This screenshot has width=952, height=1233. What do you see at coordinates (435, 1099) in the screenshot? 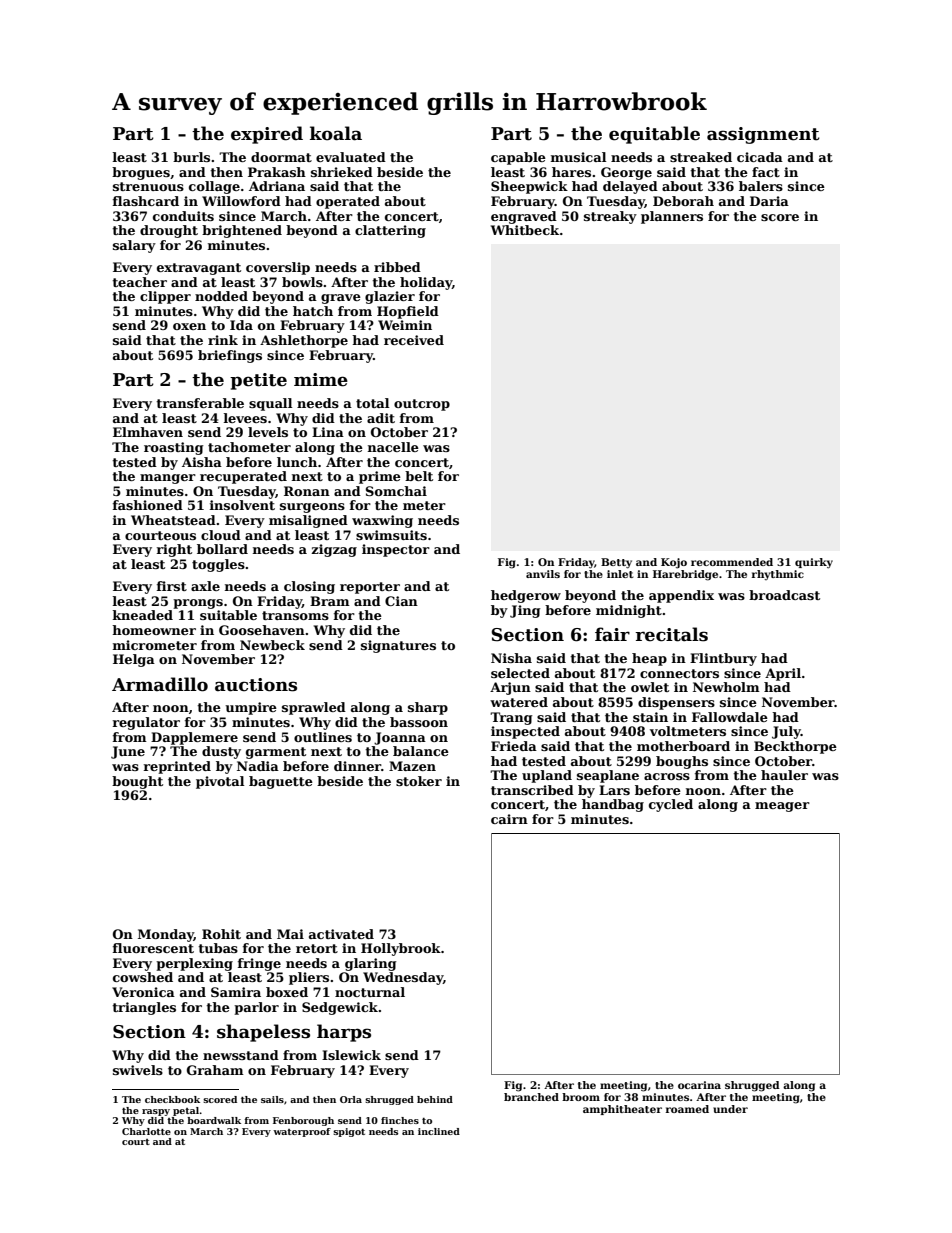
I see `behind` at bounding box center [435, 1099].
